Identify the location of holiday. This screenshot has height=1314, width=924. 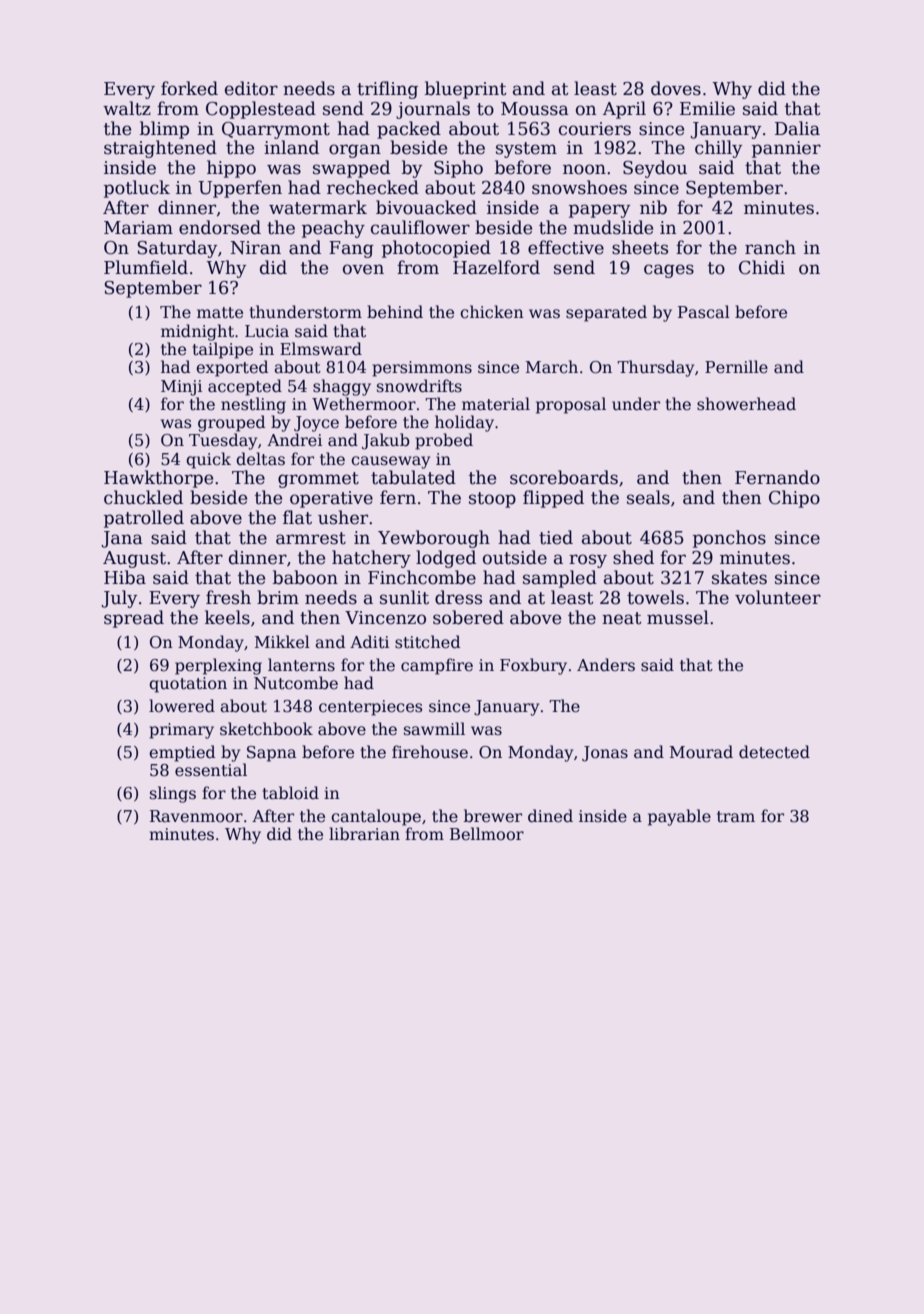
(464, 423).
